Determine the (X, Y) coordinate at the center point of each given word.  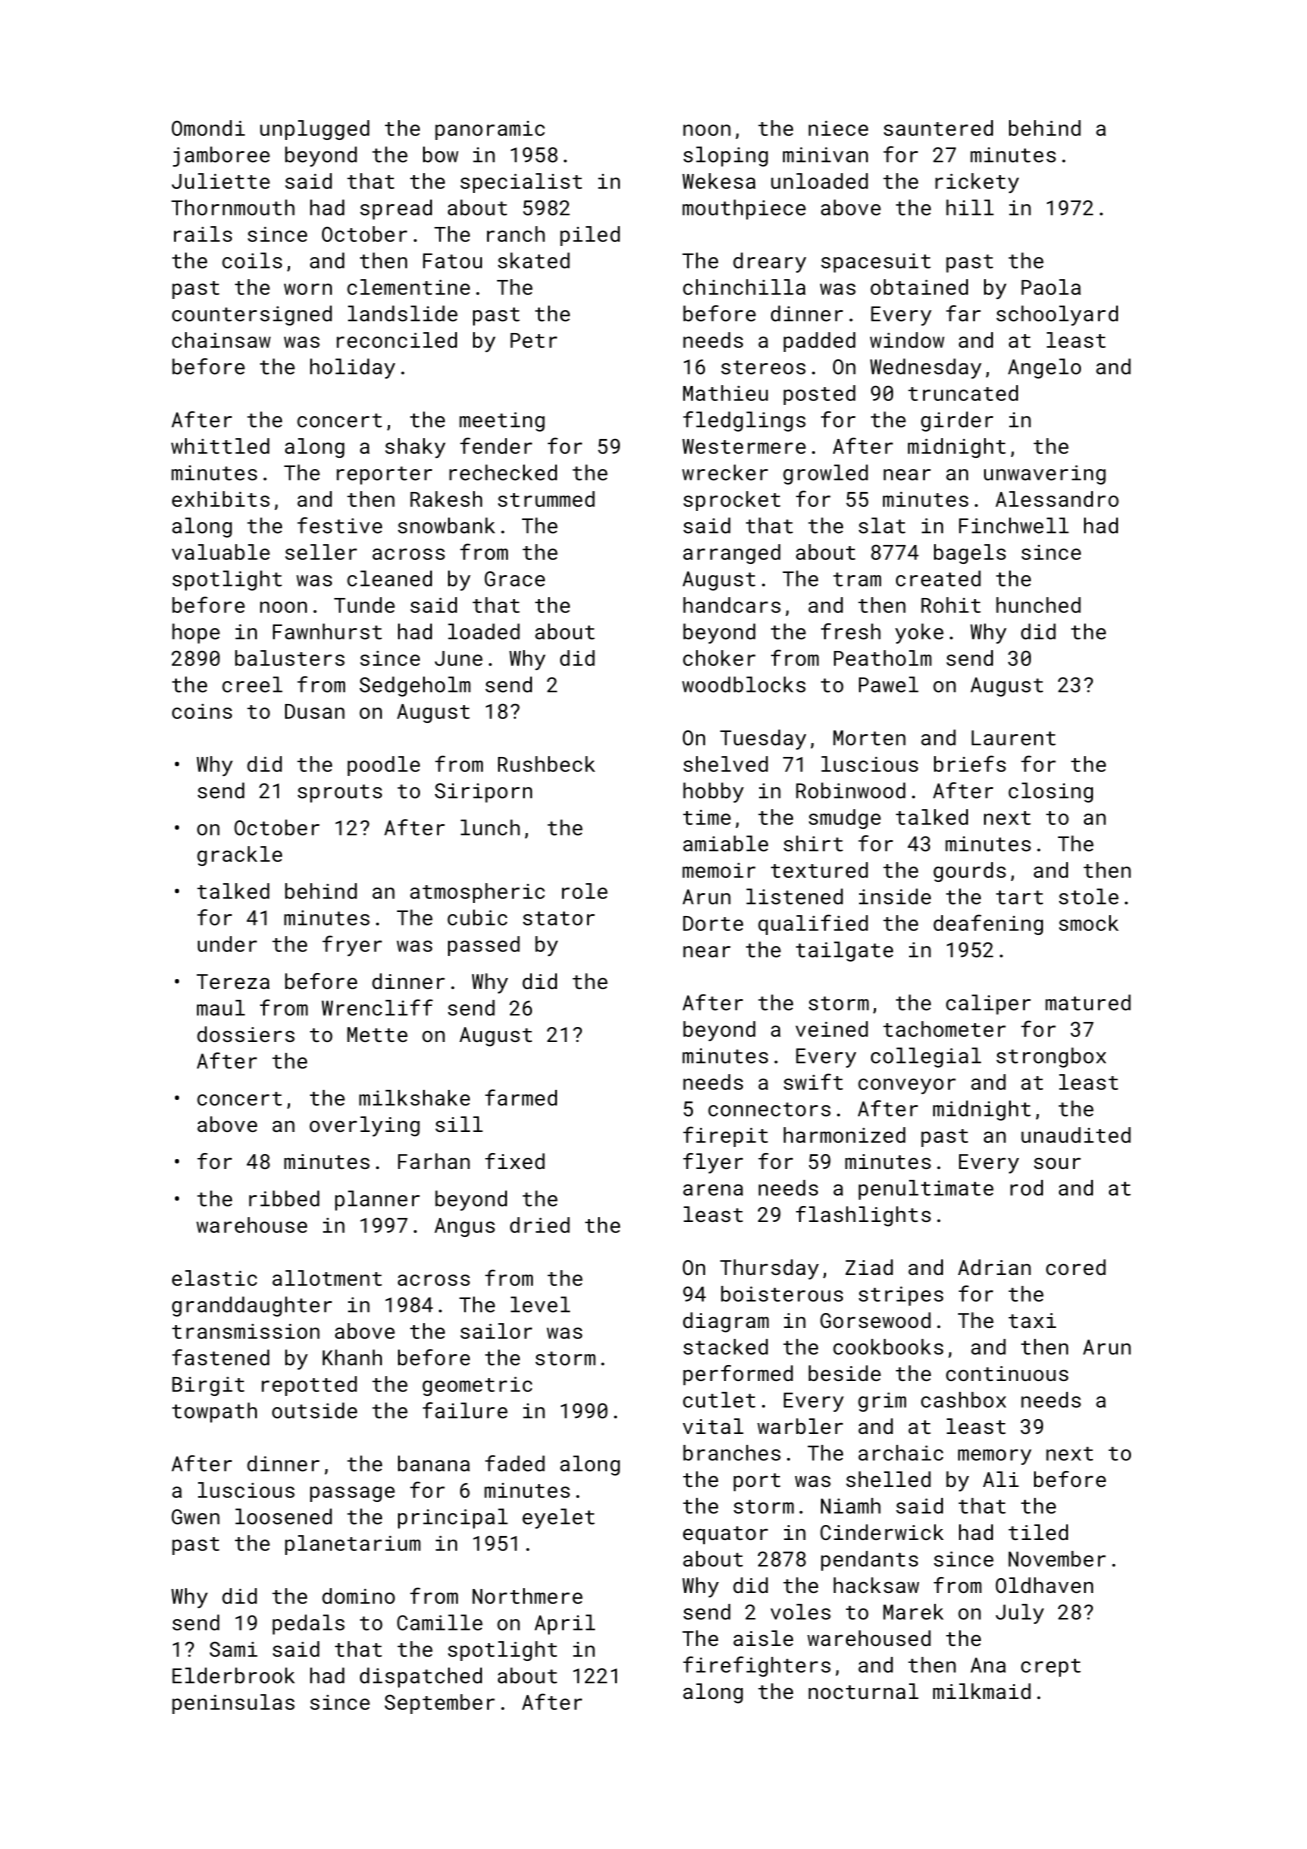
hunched (1038, 605)
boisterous (782, 1294)
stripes (901, 1296)
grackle (239, 856)
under (227, 944)
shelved (725, 764)
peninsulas (233, 1704)
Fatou (452, 261)
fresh (851, 631)
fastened (220, 1357)
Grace (515, 579)
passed (484, 946)
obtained (919, 287)
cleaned (389, 578)
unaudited (1076, 1135)
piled (590, 236)
